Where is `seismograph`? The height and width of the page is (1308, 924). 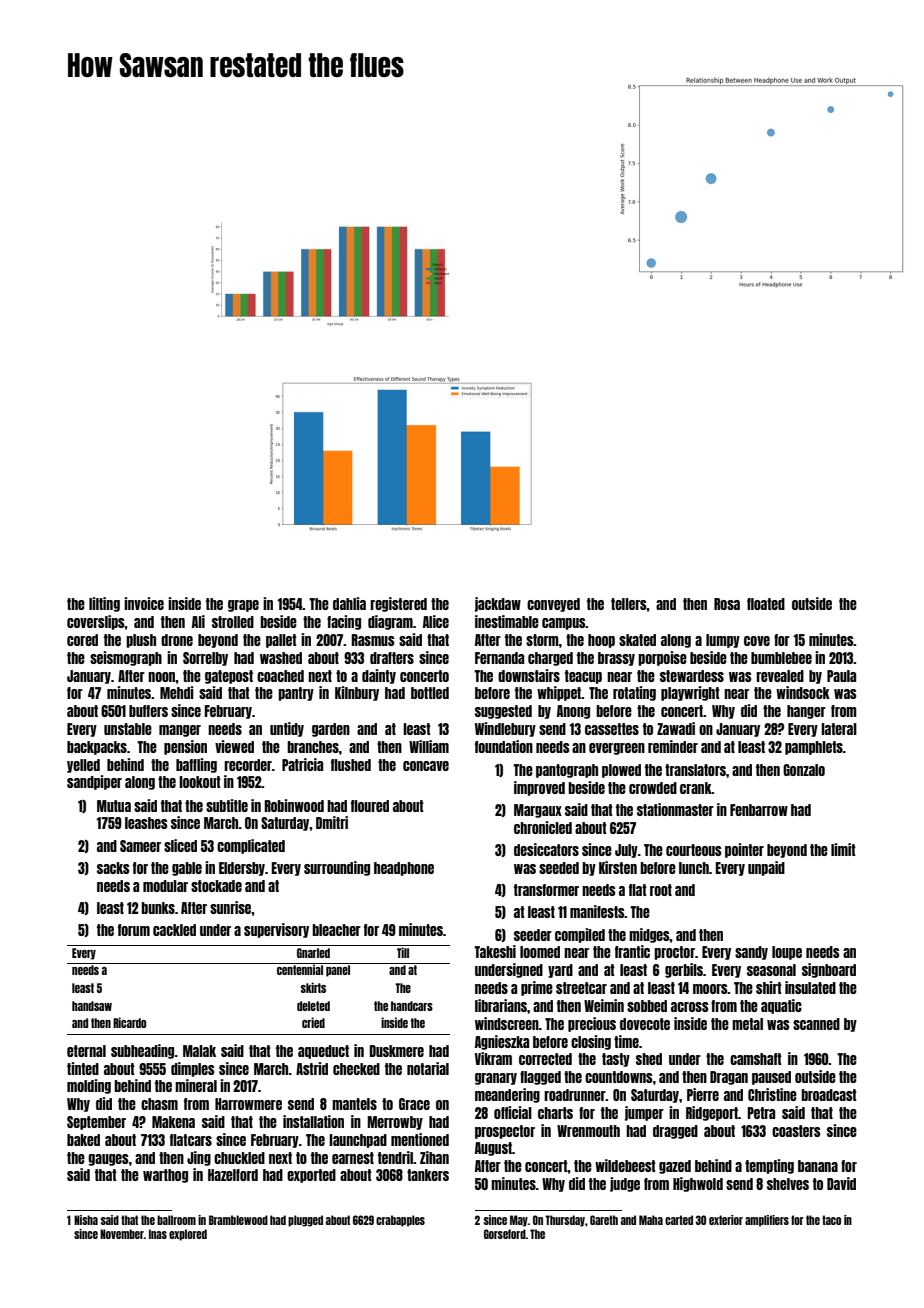 seismograph is located at coordinates (126, 658).
